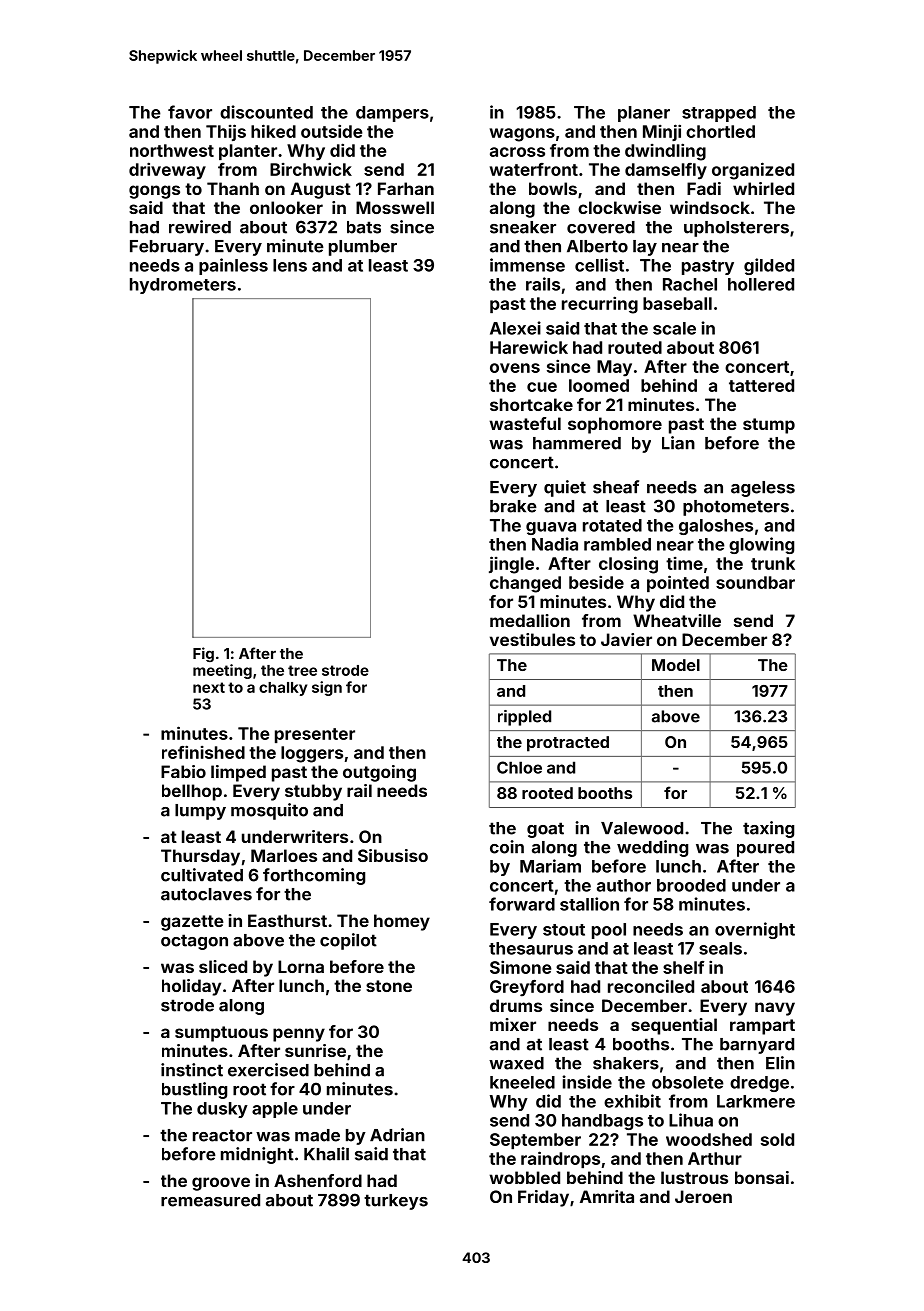  I want to click on favor, so click(190, 112).
